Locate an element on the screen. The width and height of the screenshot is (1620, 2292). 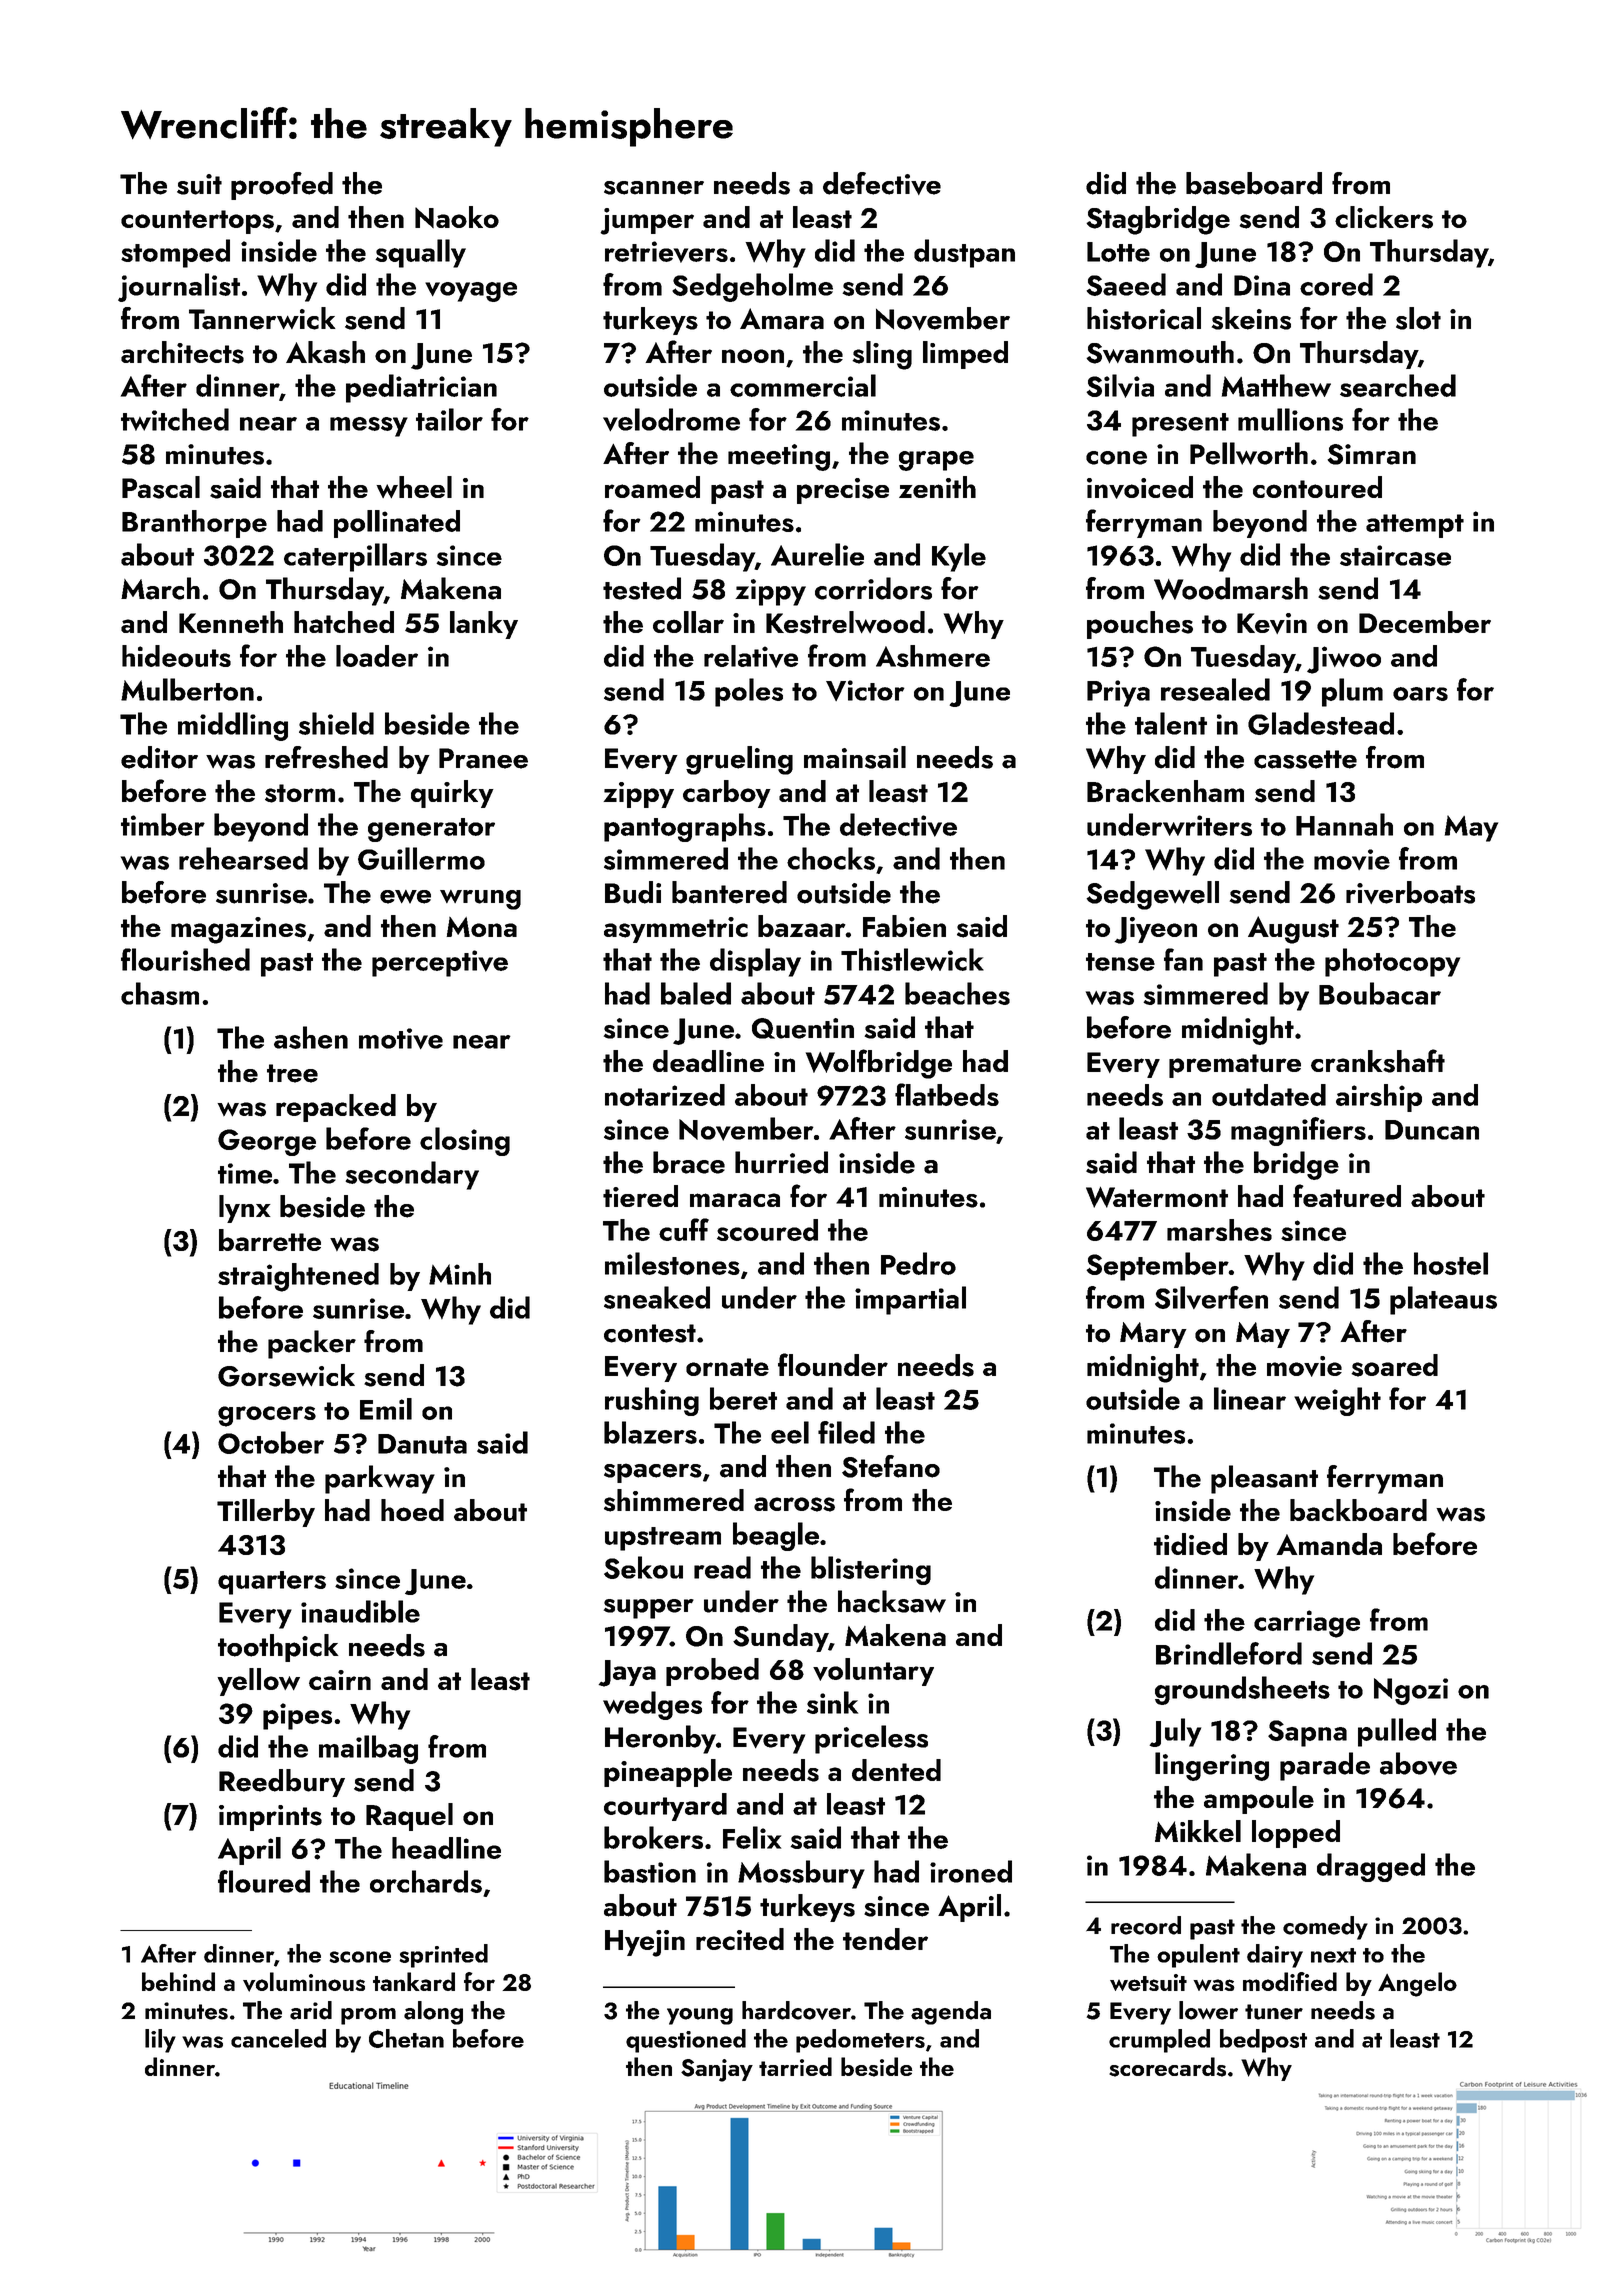
Lotte is located at coordinates (1118, 252).
